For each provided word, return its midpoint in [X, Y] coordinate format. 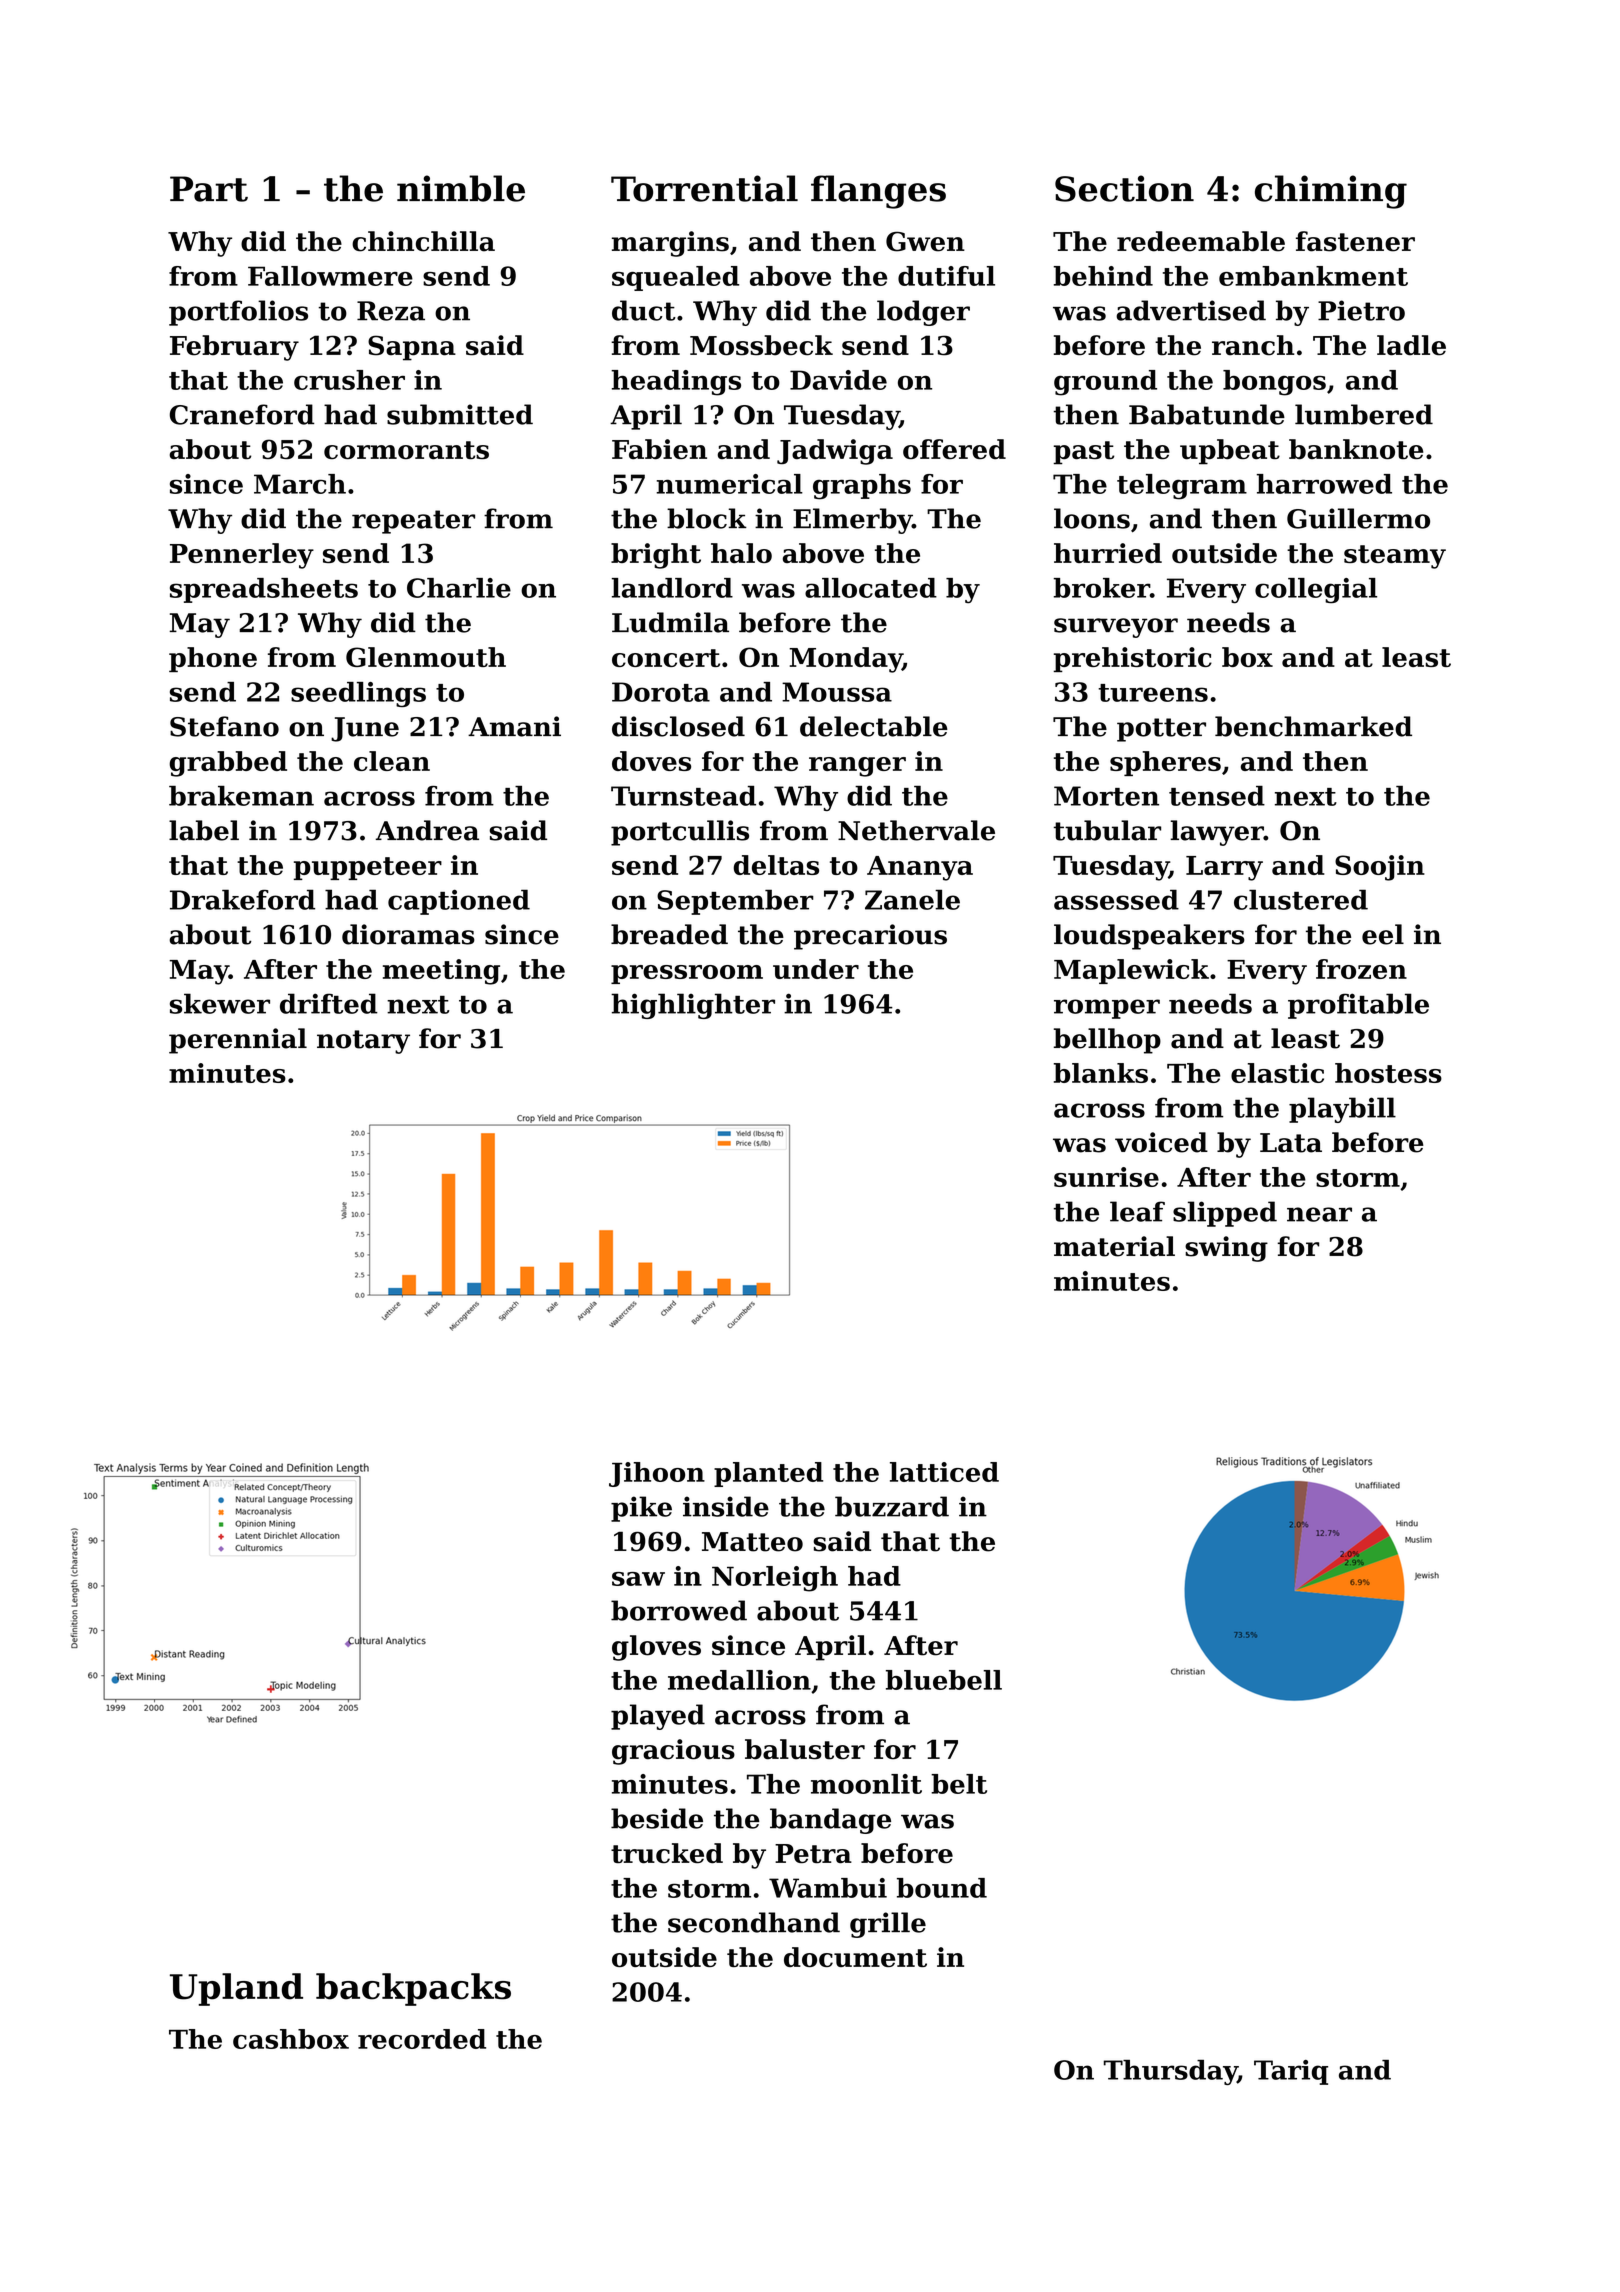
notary [363, 1042]
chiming [1331, 192]
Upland [236, 1989]
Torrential [704, 188]
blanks [1101, 1073]
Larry [1224, 868]
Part [209, 189]
